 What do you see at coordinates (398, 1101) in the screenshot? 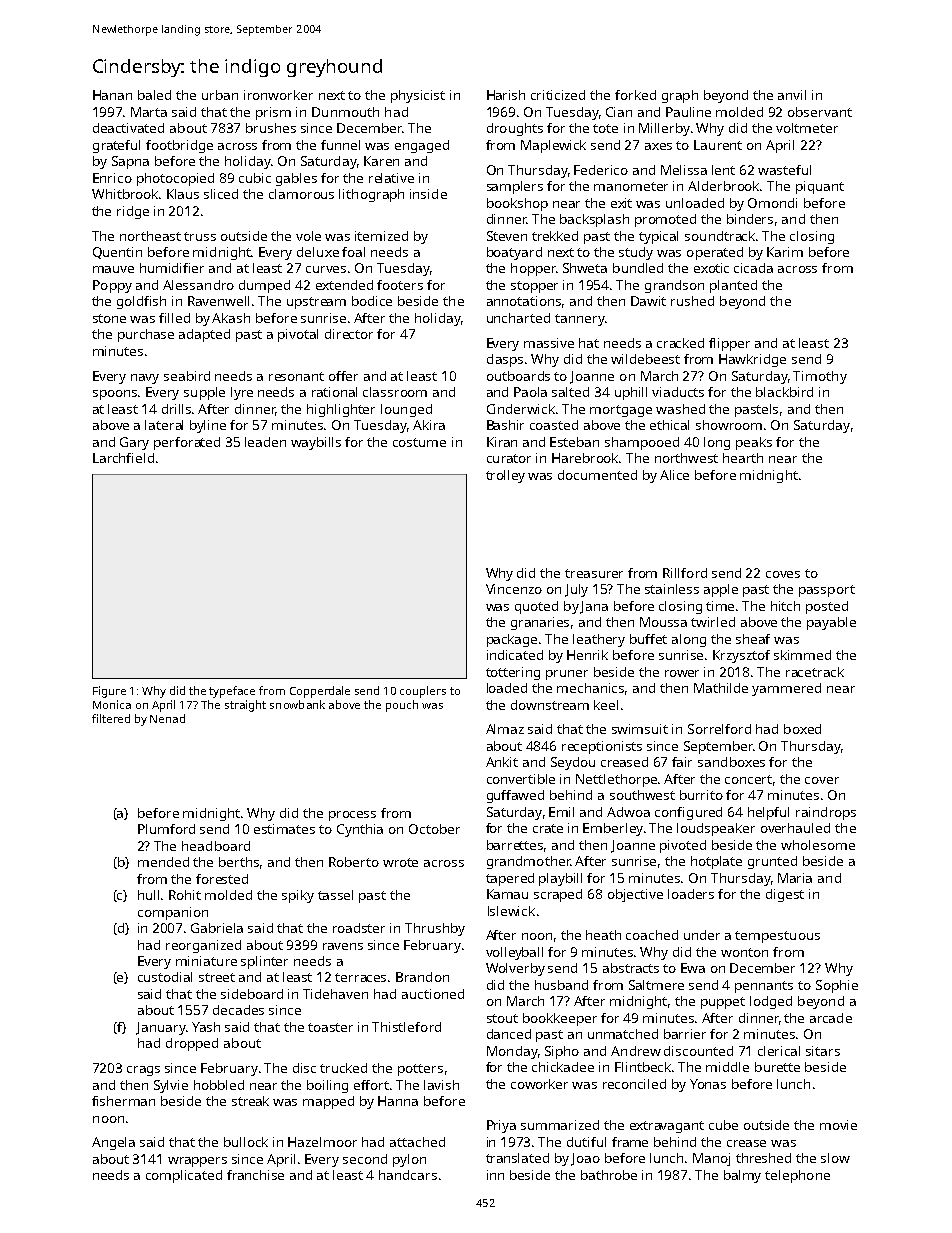
I see `Hanna` at bounding box center [398, 1101].
